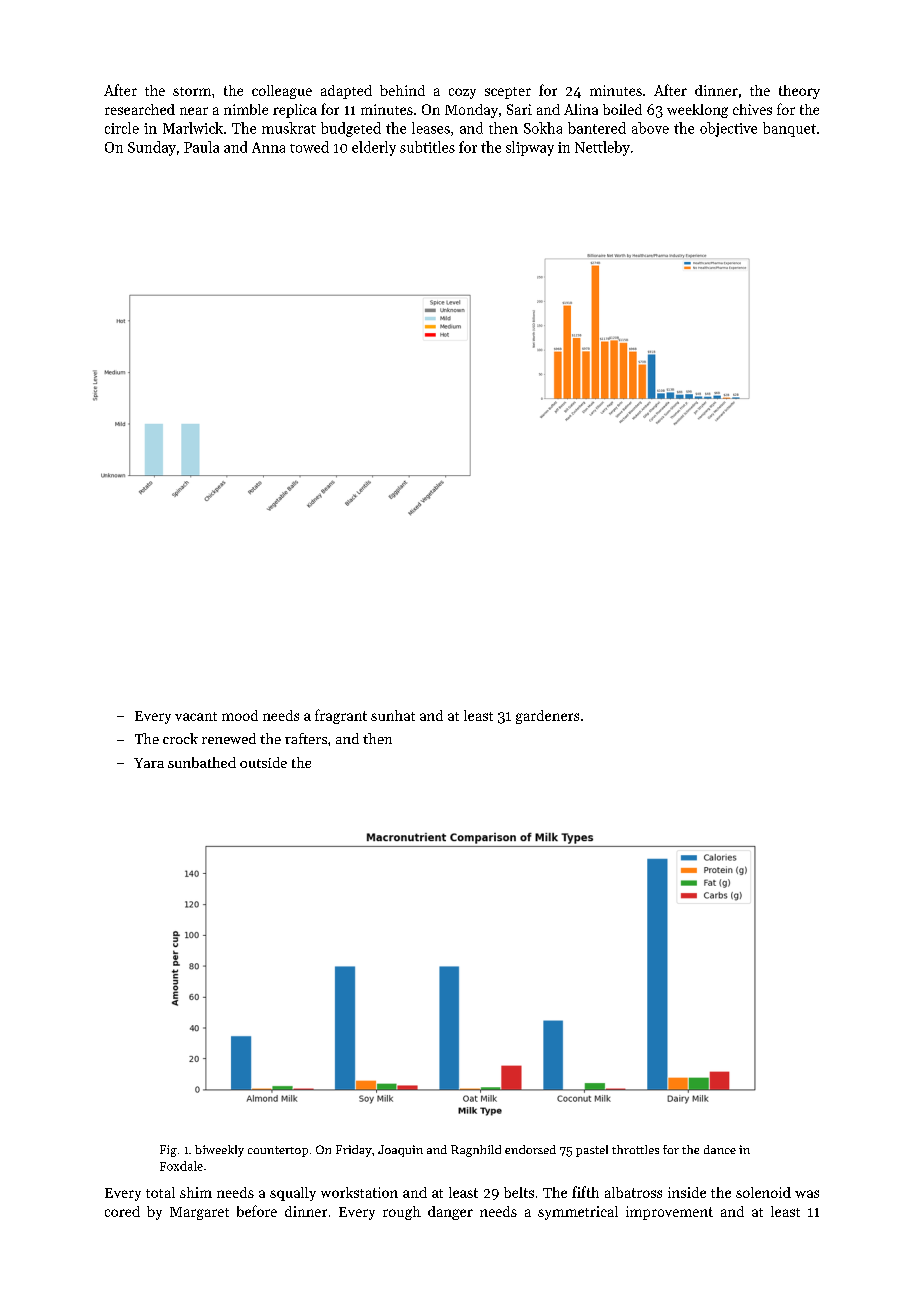  I want to click on scepter, so click(508, 93).
